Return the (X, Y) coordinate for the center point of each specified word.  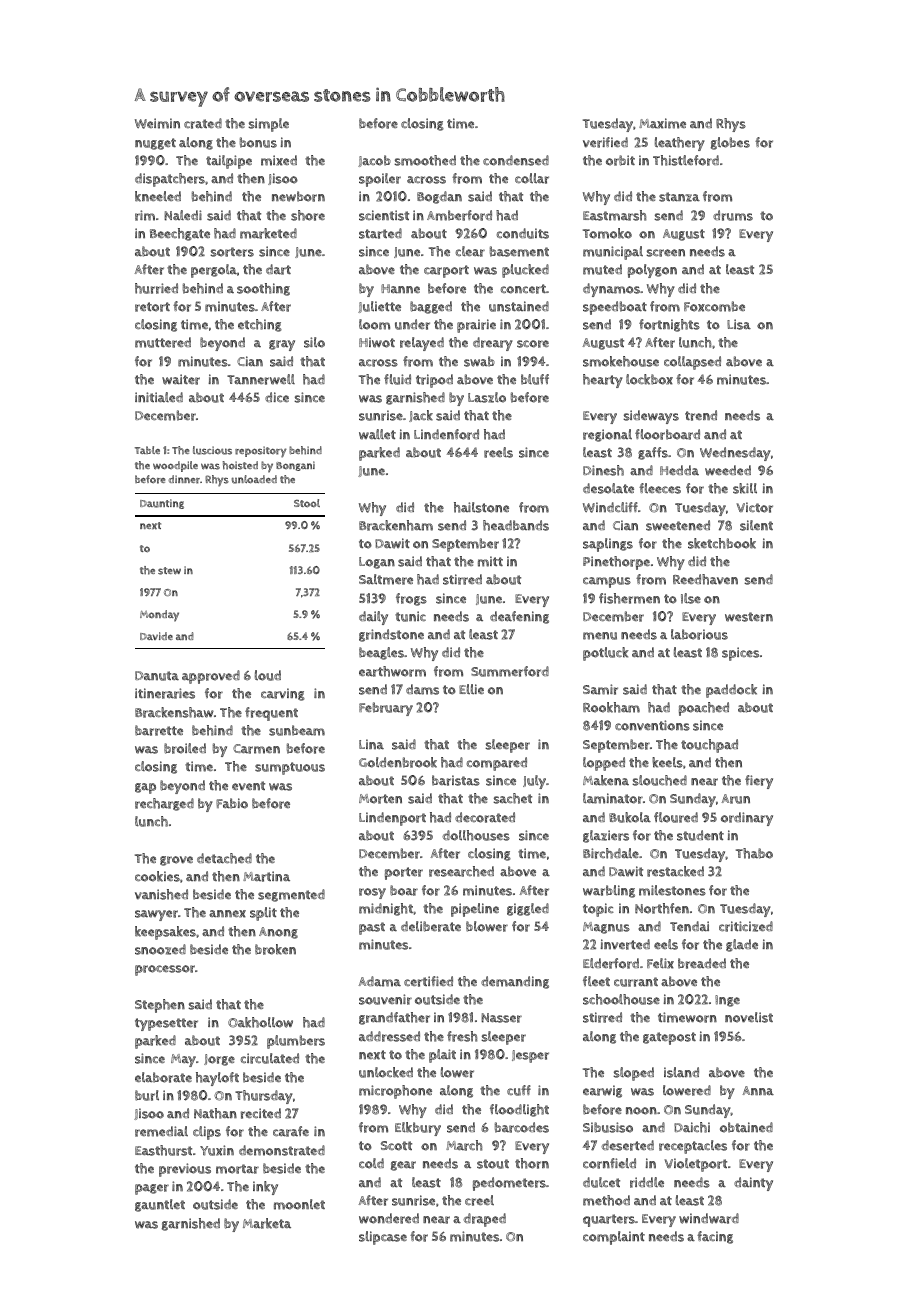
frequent (271, 714)
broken (275, 949)
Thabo (754, 853)
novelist (749, 1017)
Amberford (459, 215)
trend (701, 415)
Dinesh (603, 470)
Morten (380, 799)
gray (282, 345)
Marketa (267, 1223)
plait (442, 1056)
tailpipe (229, 162)
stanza (679, 197)
